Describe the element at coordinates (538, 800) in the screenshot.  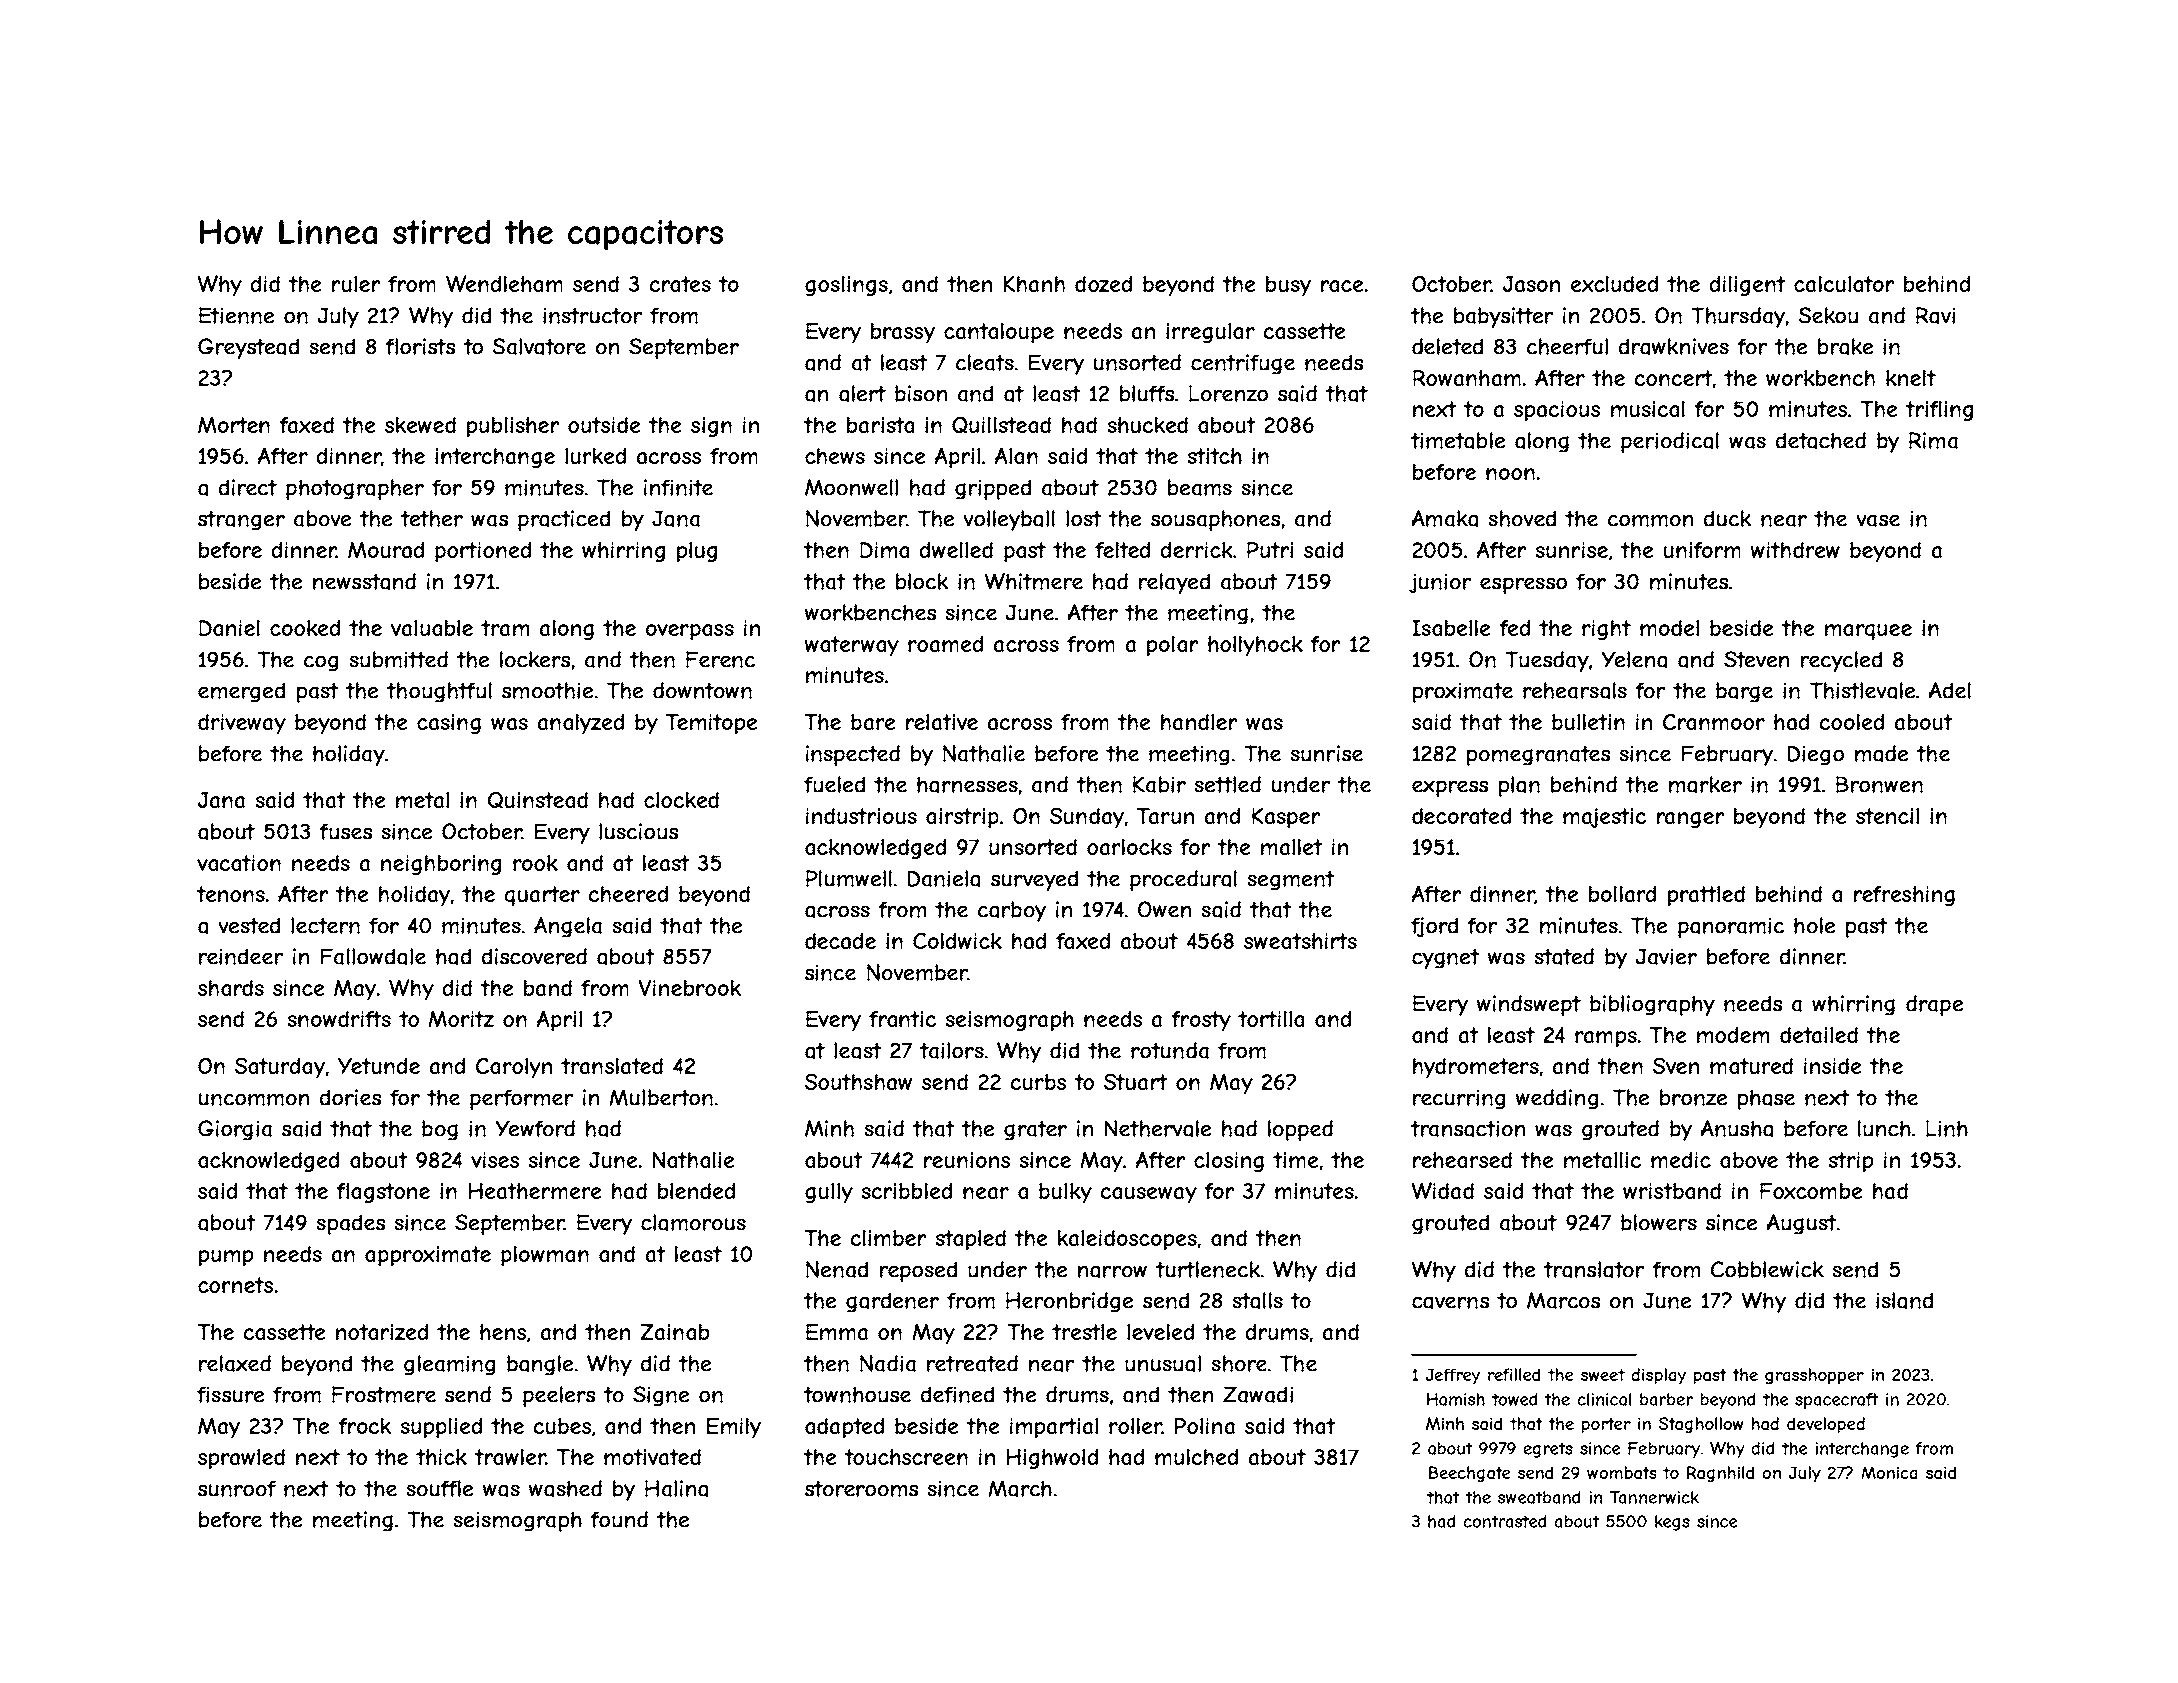
I see `Quinstead` at that location.
